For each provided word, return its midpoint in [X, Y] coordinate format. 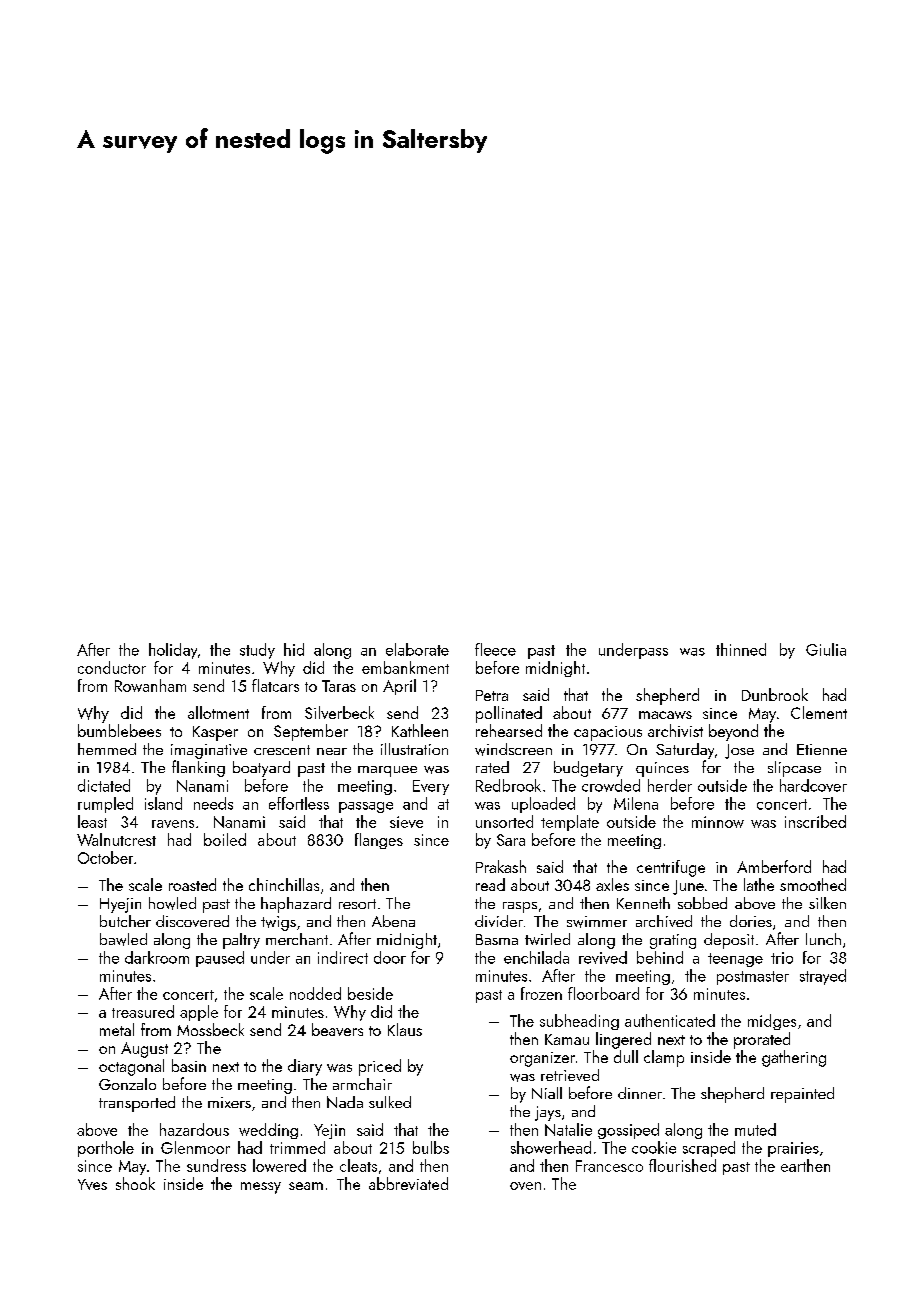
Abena [393, 921]
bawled [123, 939]
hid [294, 649]
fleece [495, 649]
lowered [279, 1165]
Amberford [774, 866]
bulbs [431, 1147]
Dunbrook [775, 694]
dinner [640, 1093]
